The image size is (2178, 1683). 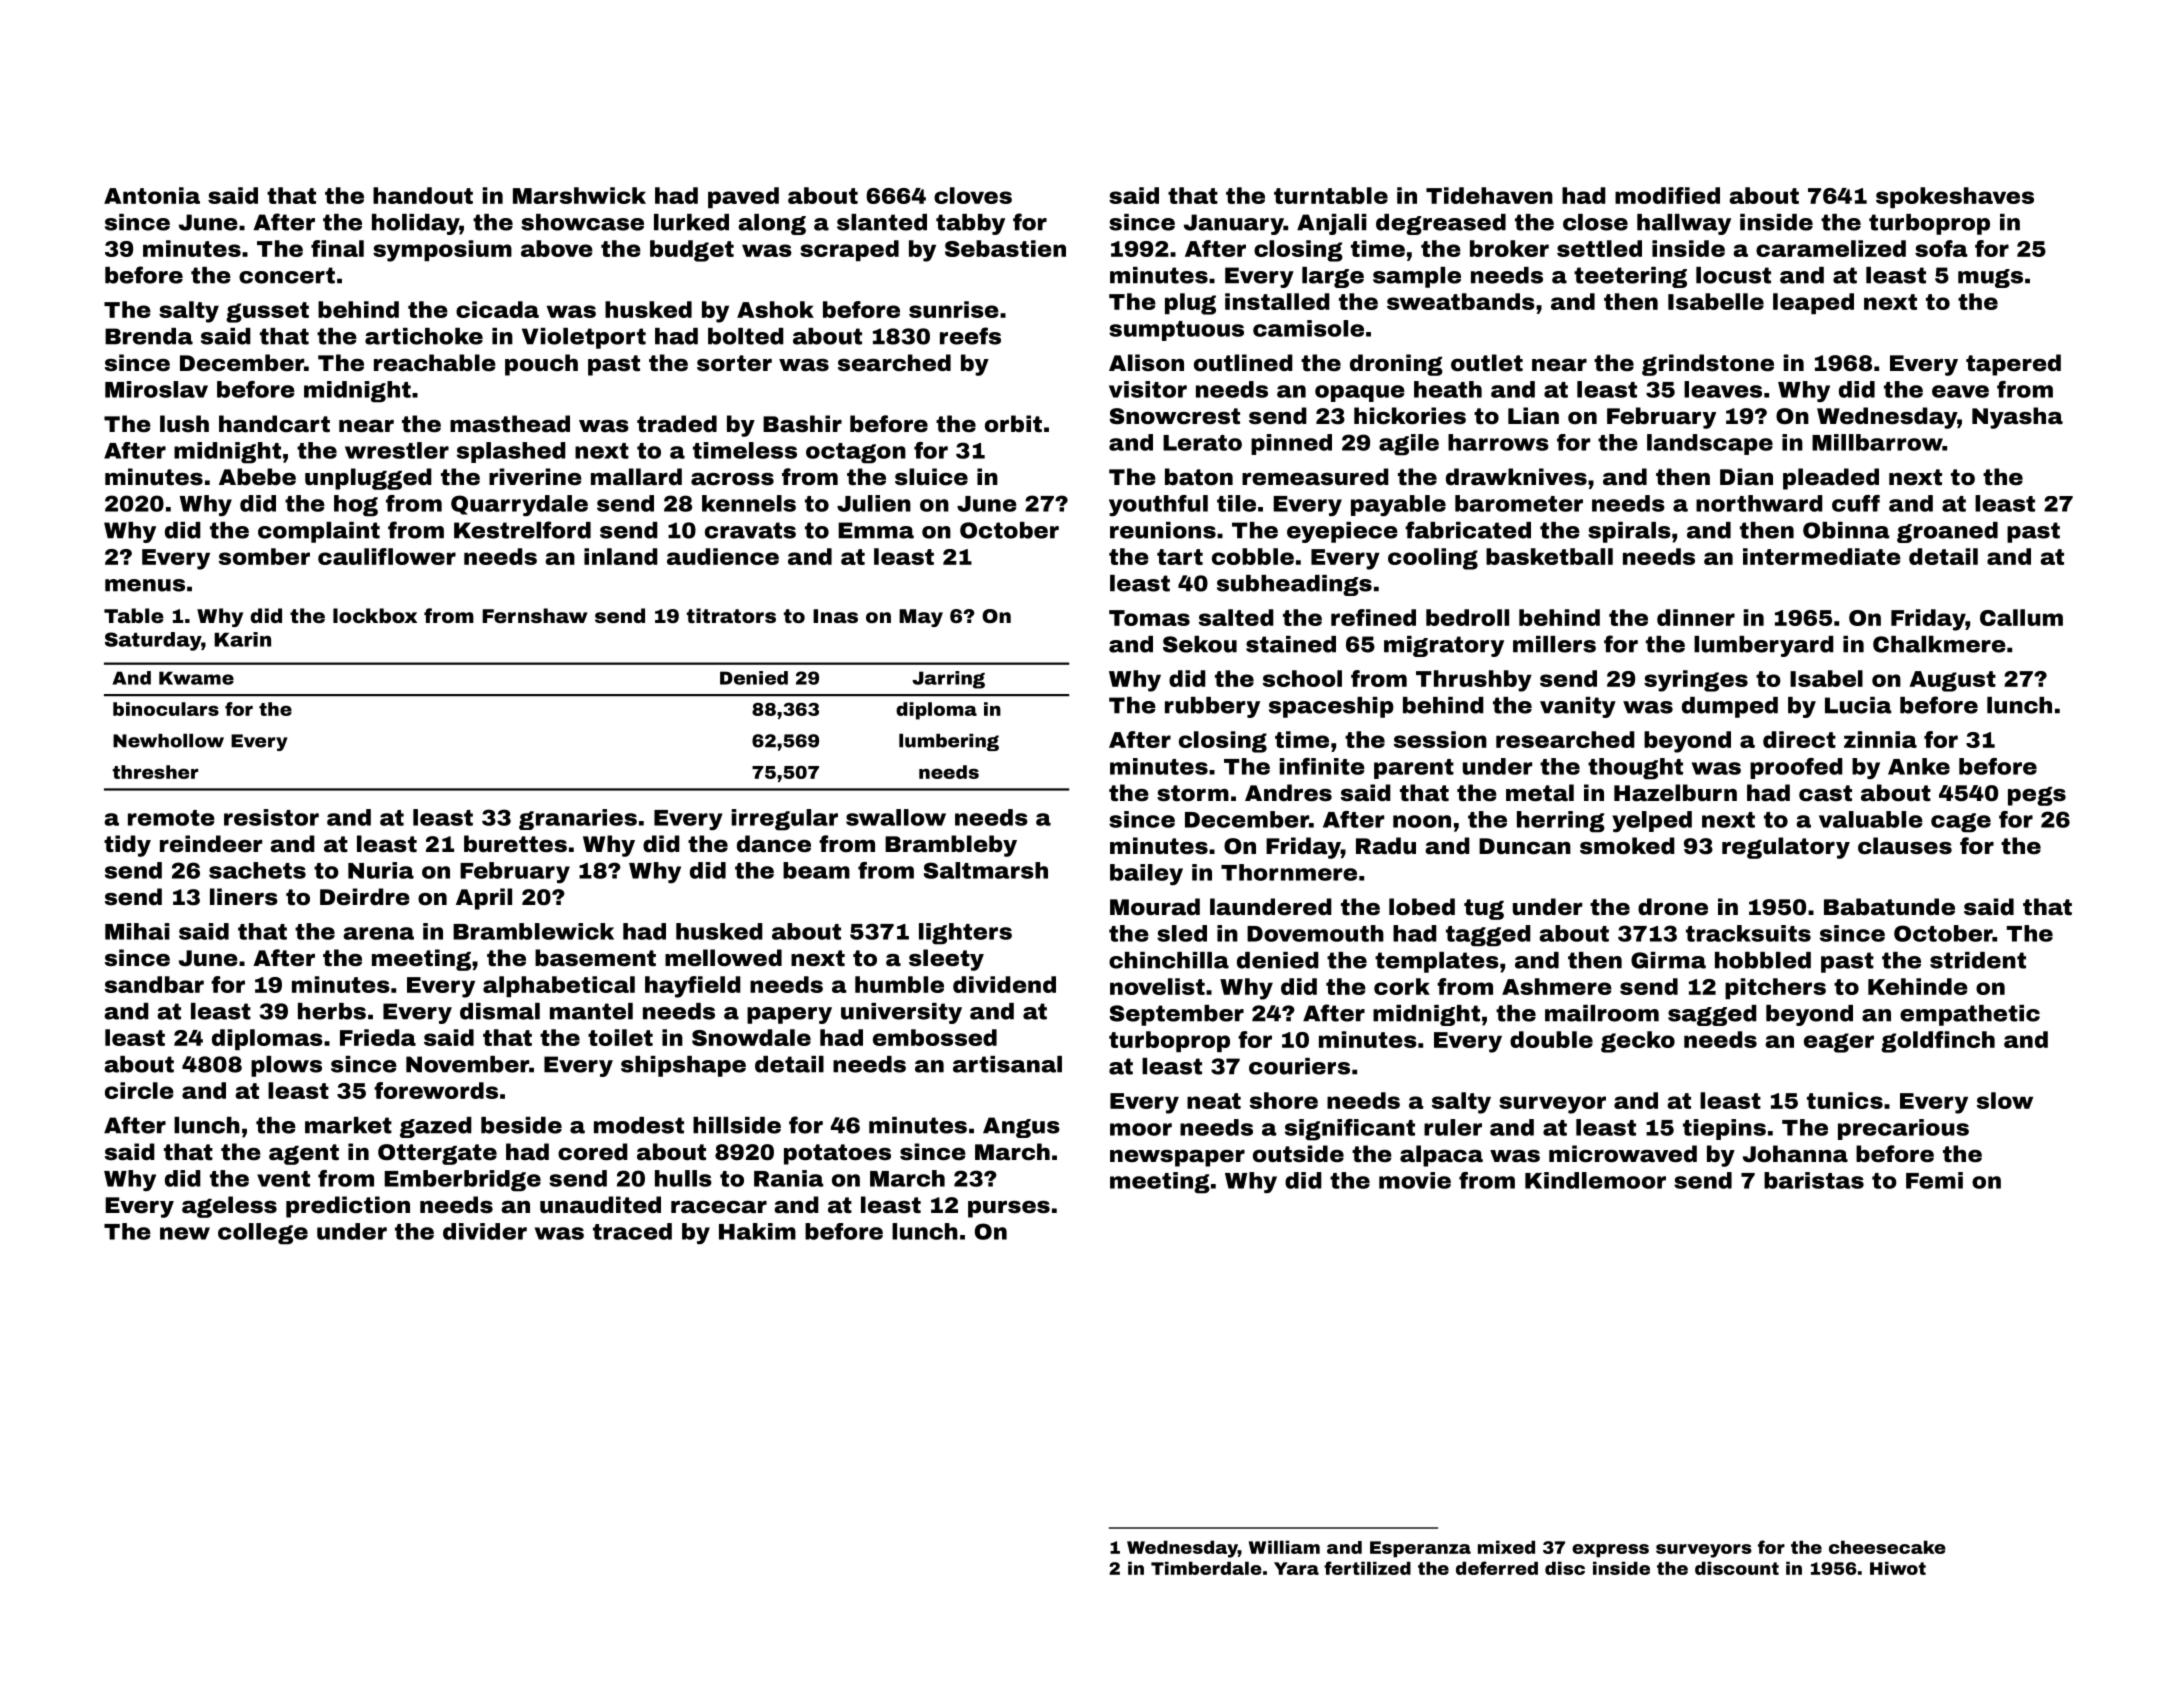 What do you see at coordinates (578, 819) in the document?
I see `granaries` at bounding box center [578, 819].
